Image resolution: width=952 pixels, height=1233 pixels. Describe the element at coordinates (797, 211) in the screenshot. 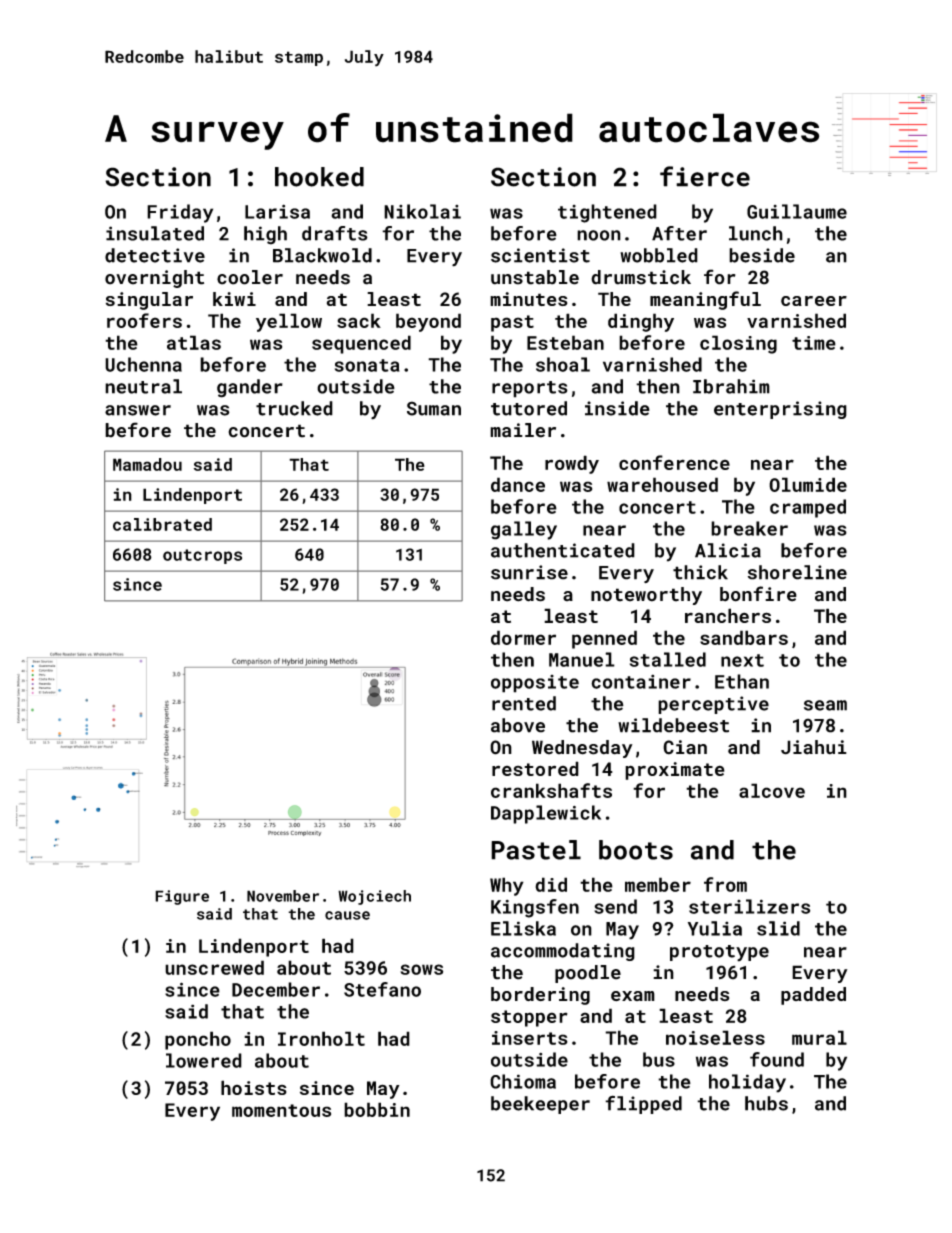

I see `Guillaume` at that location.
